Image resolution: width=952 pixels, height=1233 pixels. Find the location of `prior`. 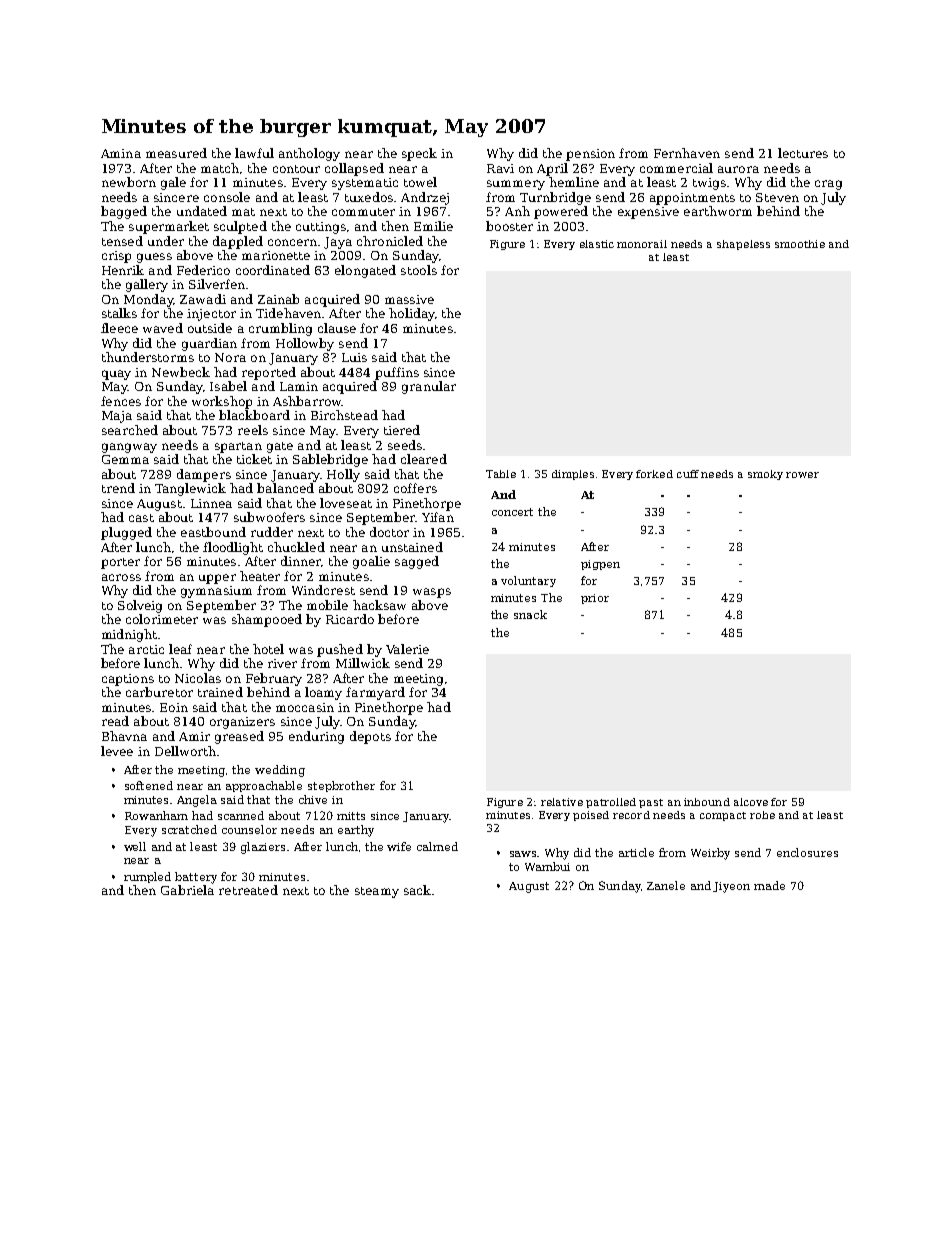

prior is located at coordinates (595, 599).
